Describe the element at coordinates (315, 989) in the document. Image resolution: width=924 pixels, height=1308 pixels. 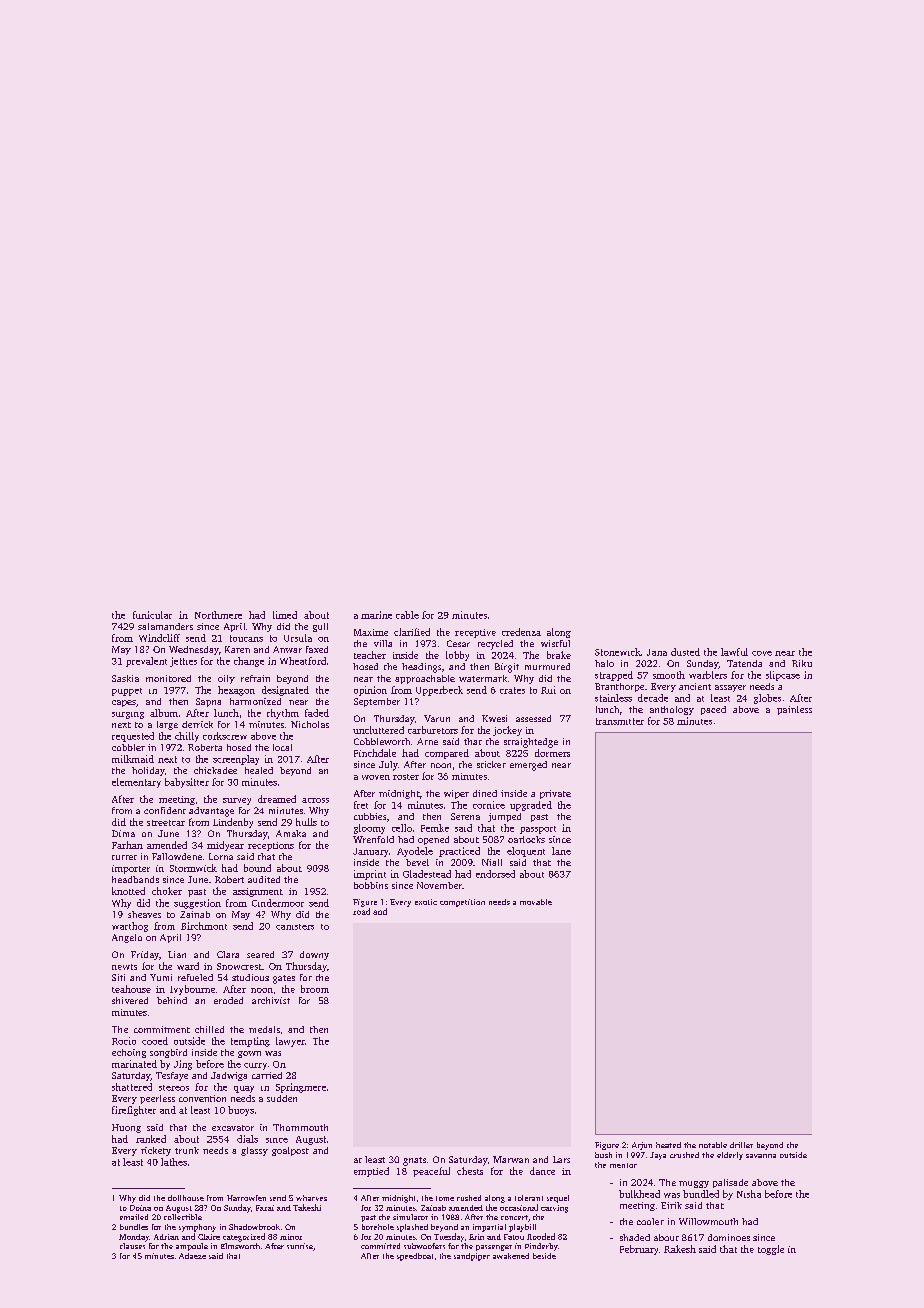
I see `broom` at that location.
